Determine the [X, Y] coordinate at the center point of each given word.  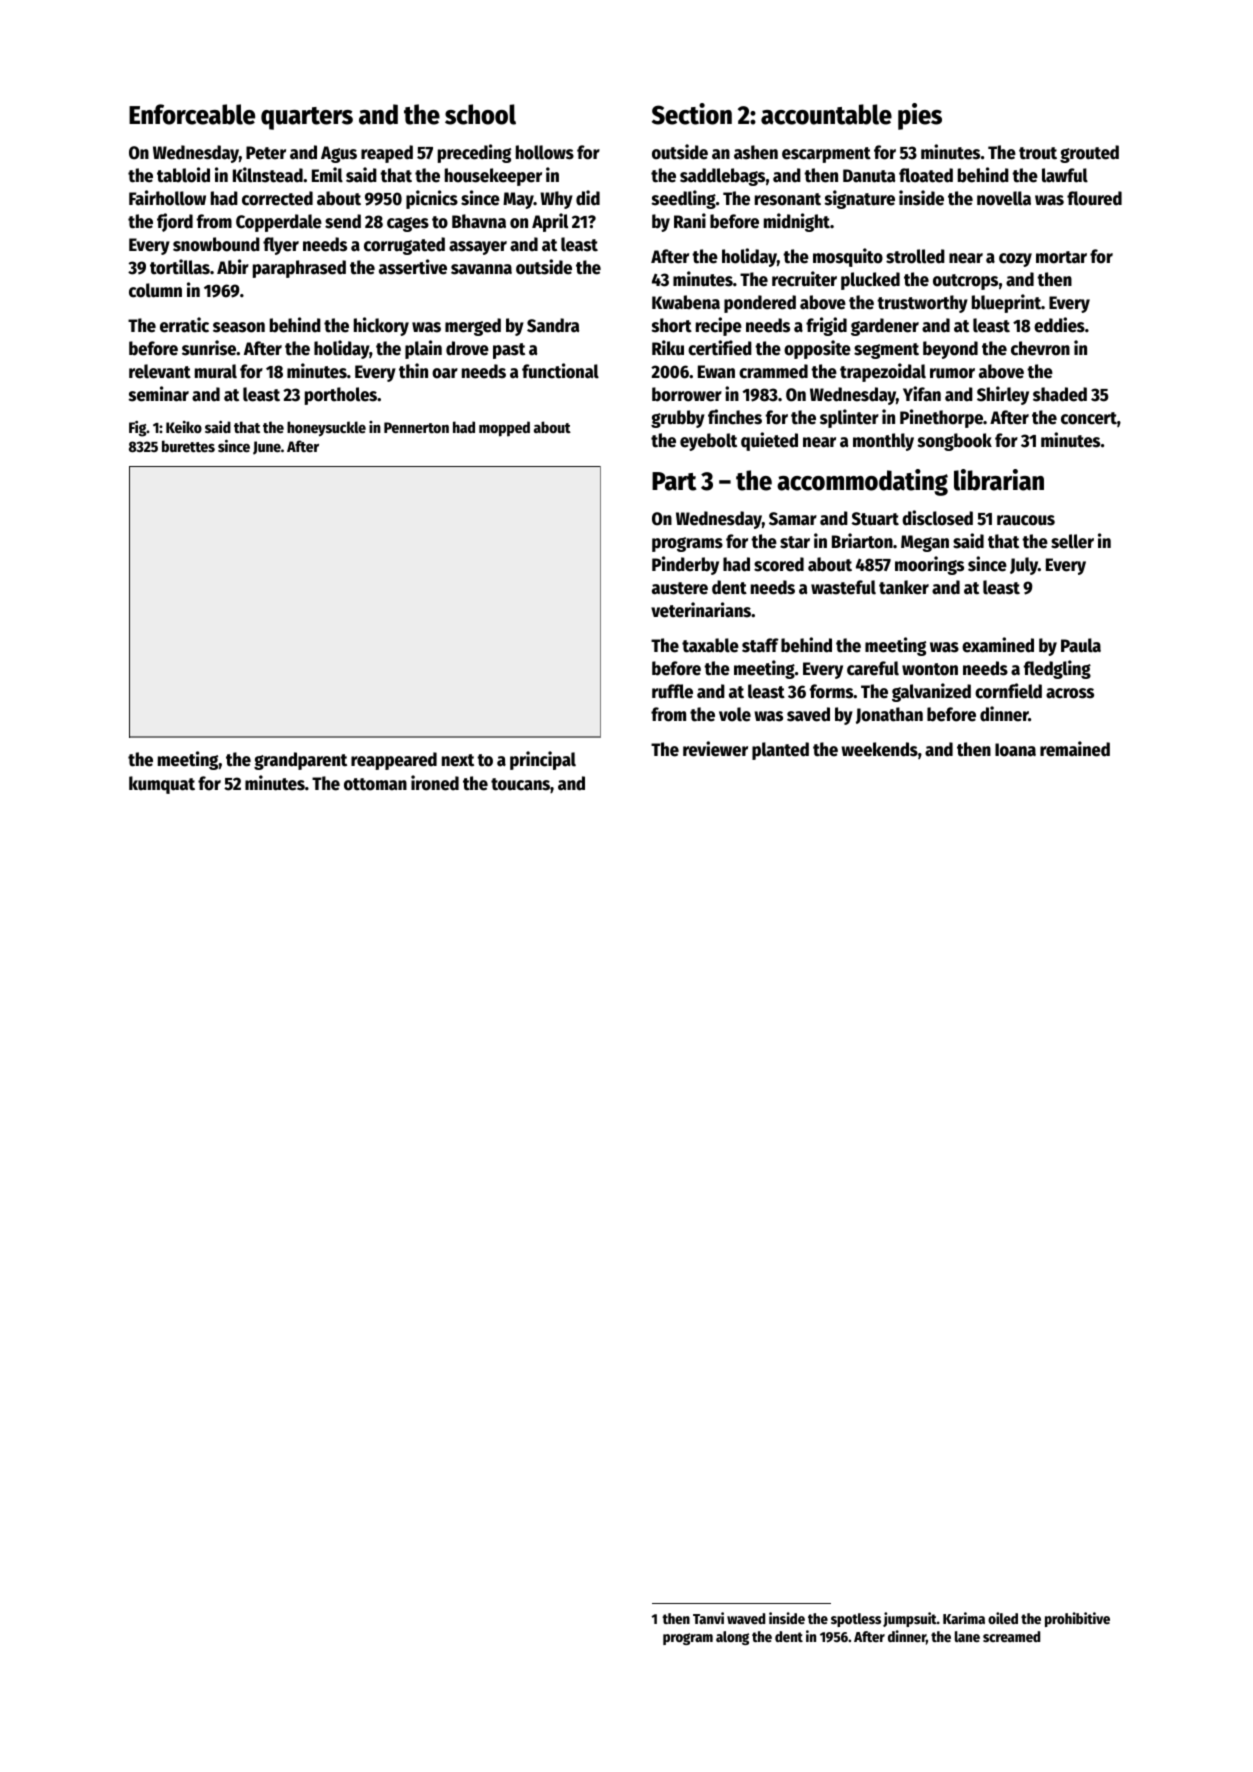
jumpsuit [910, 1619]
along [732, 1638]
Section [692, 114]
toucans [520, 784]
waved [746, 1618]
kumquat [162, 785]
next [458, 760]
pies [920, 116]
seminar [158, 394]
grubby [678, 419]
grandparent [300, 761]
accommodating [862, 482]
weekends [879, 749]
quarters [307, 118]
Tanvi [708, 1618]
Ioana [1015, 750]
